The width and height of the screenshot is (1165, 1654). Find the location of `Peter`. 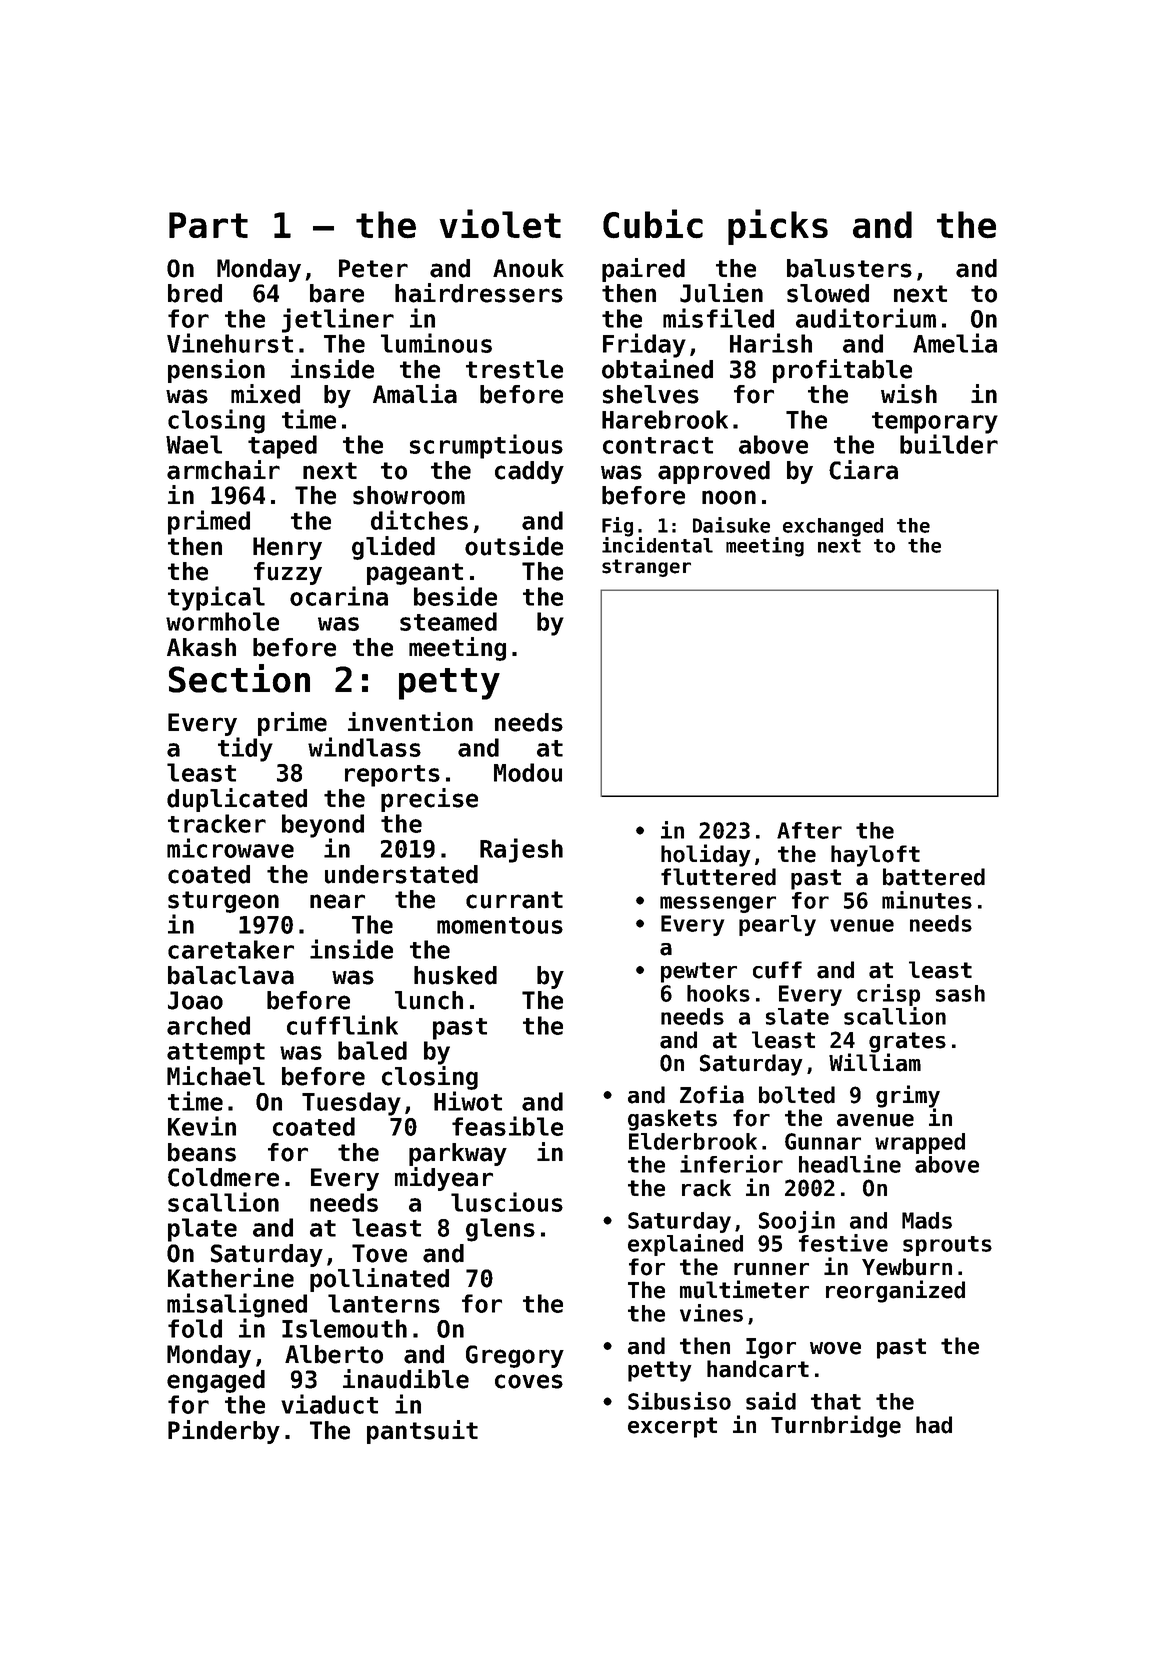

Peter is located at coordinates (373, 268).
